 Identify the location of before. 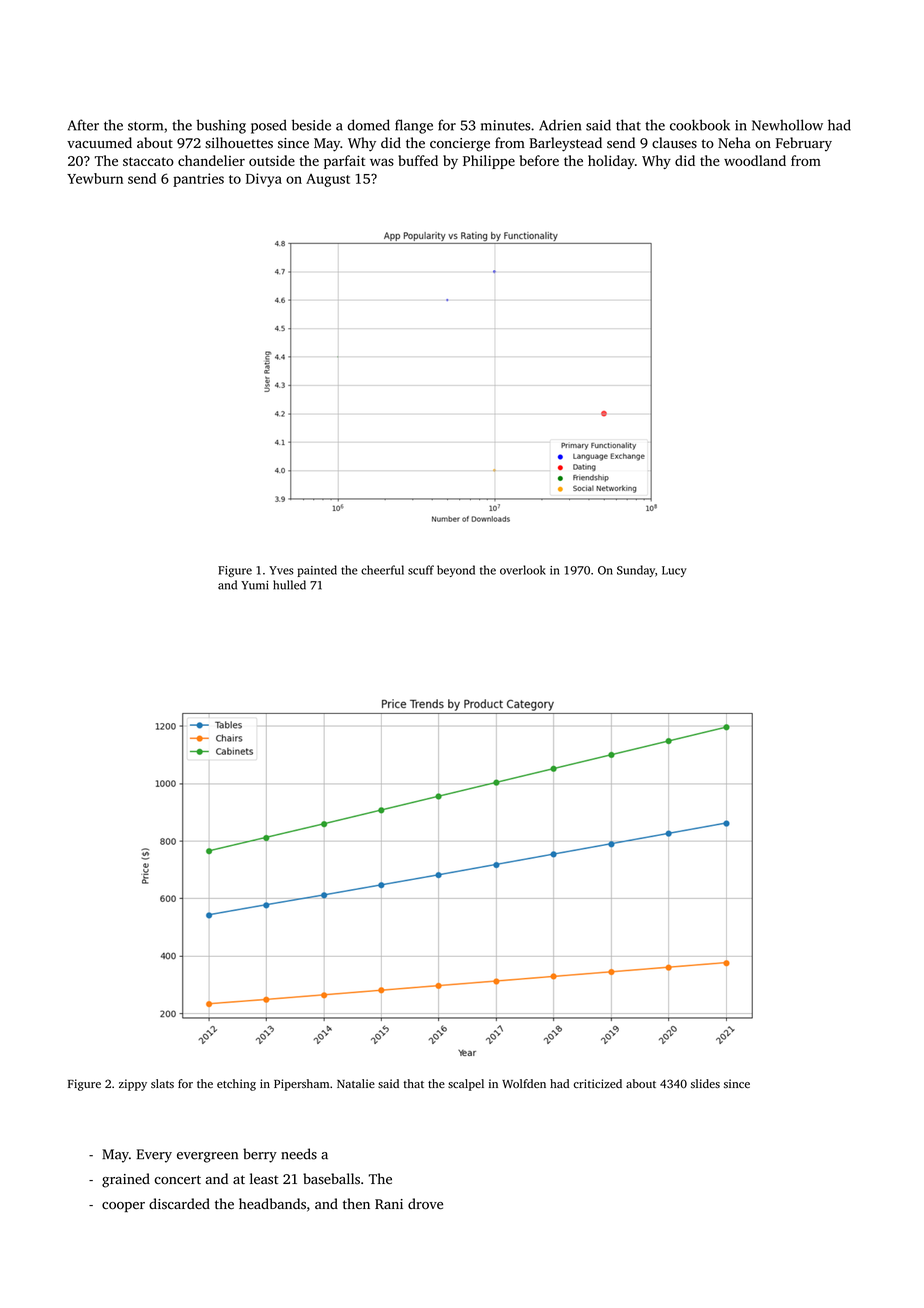
(539, 160).
